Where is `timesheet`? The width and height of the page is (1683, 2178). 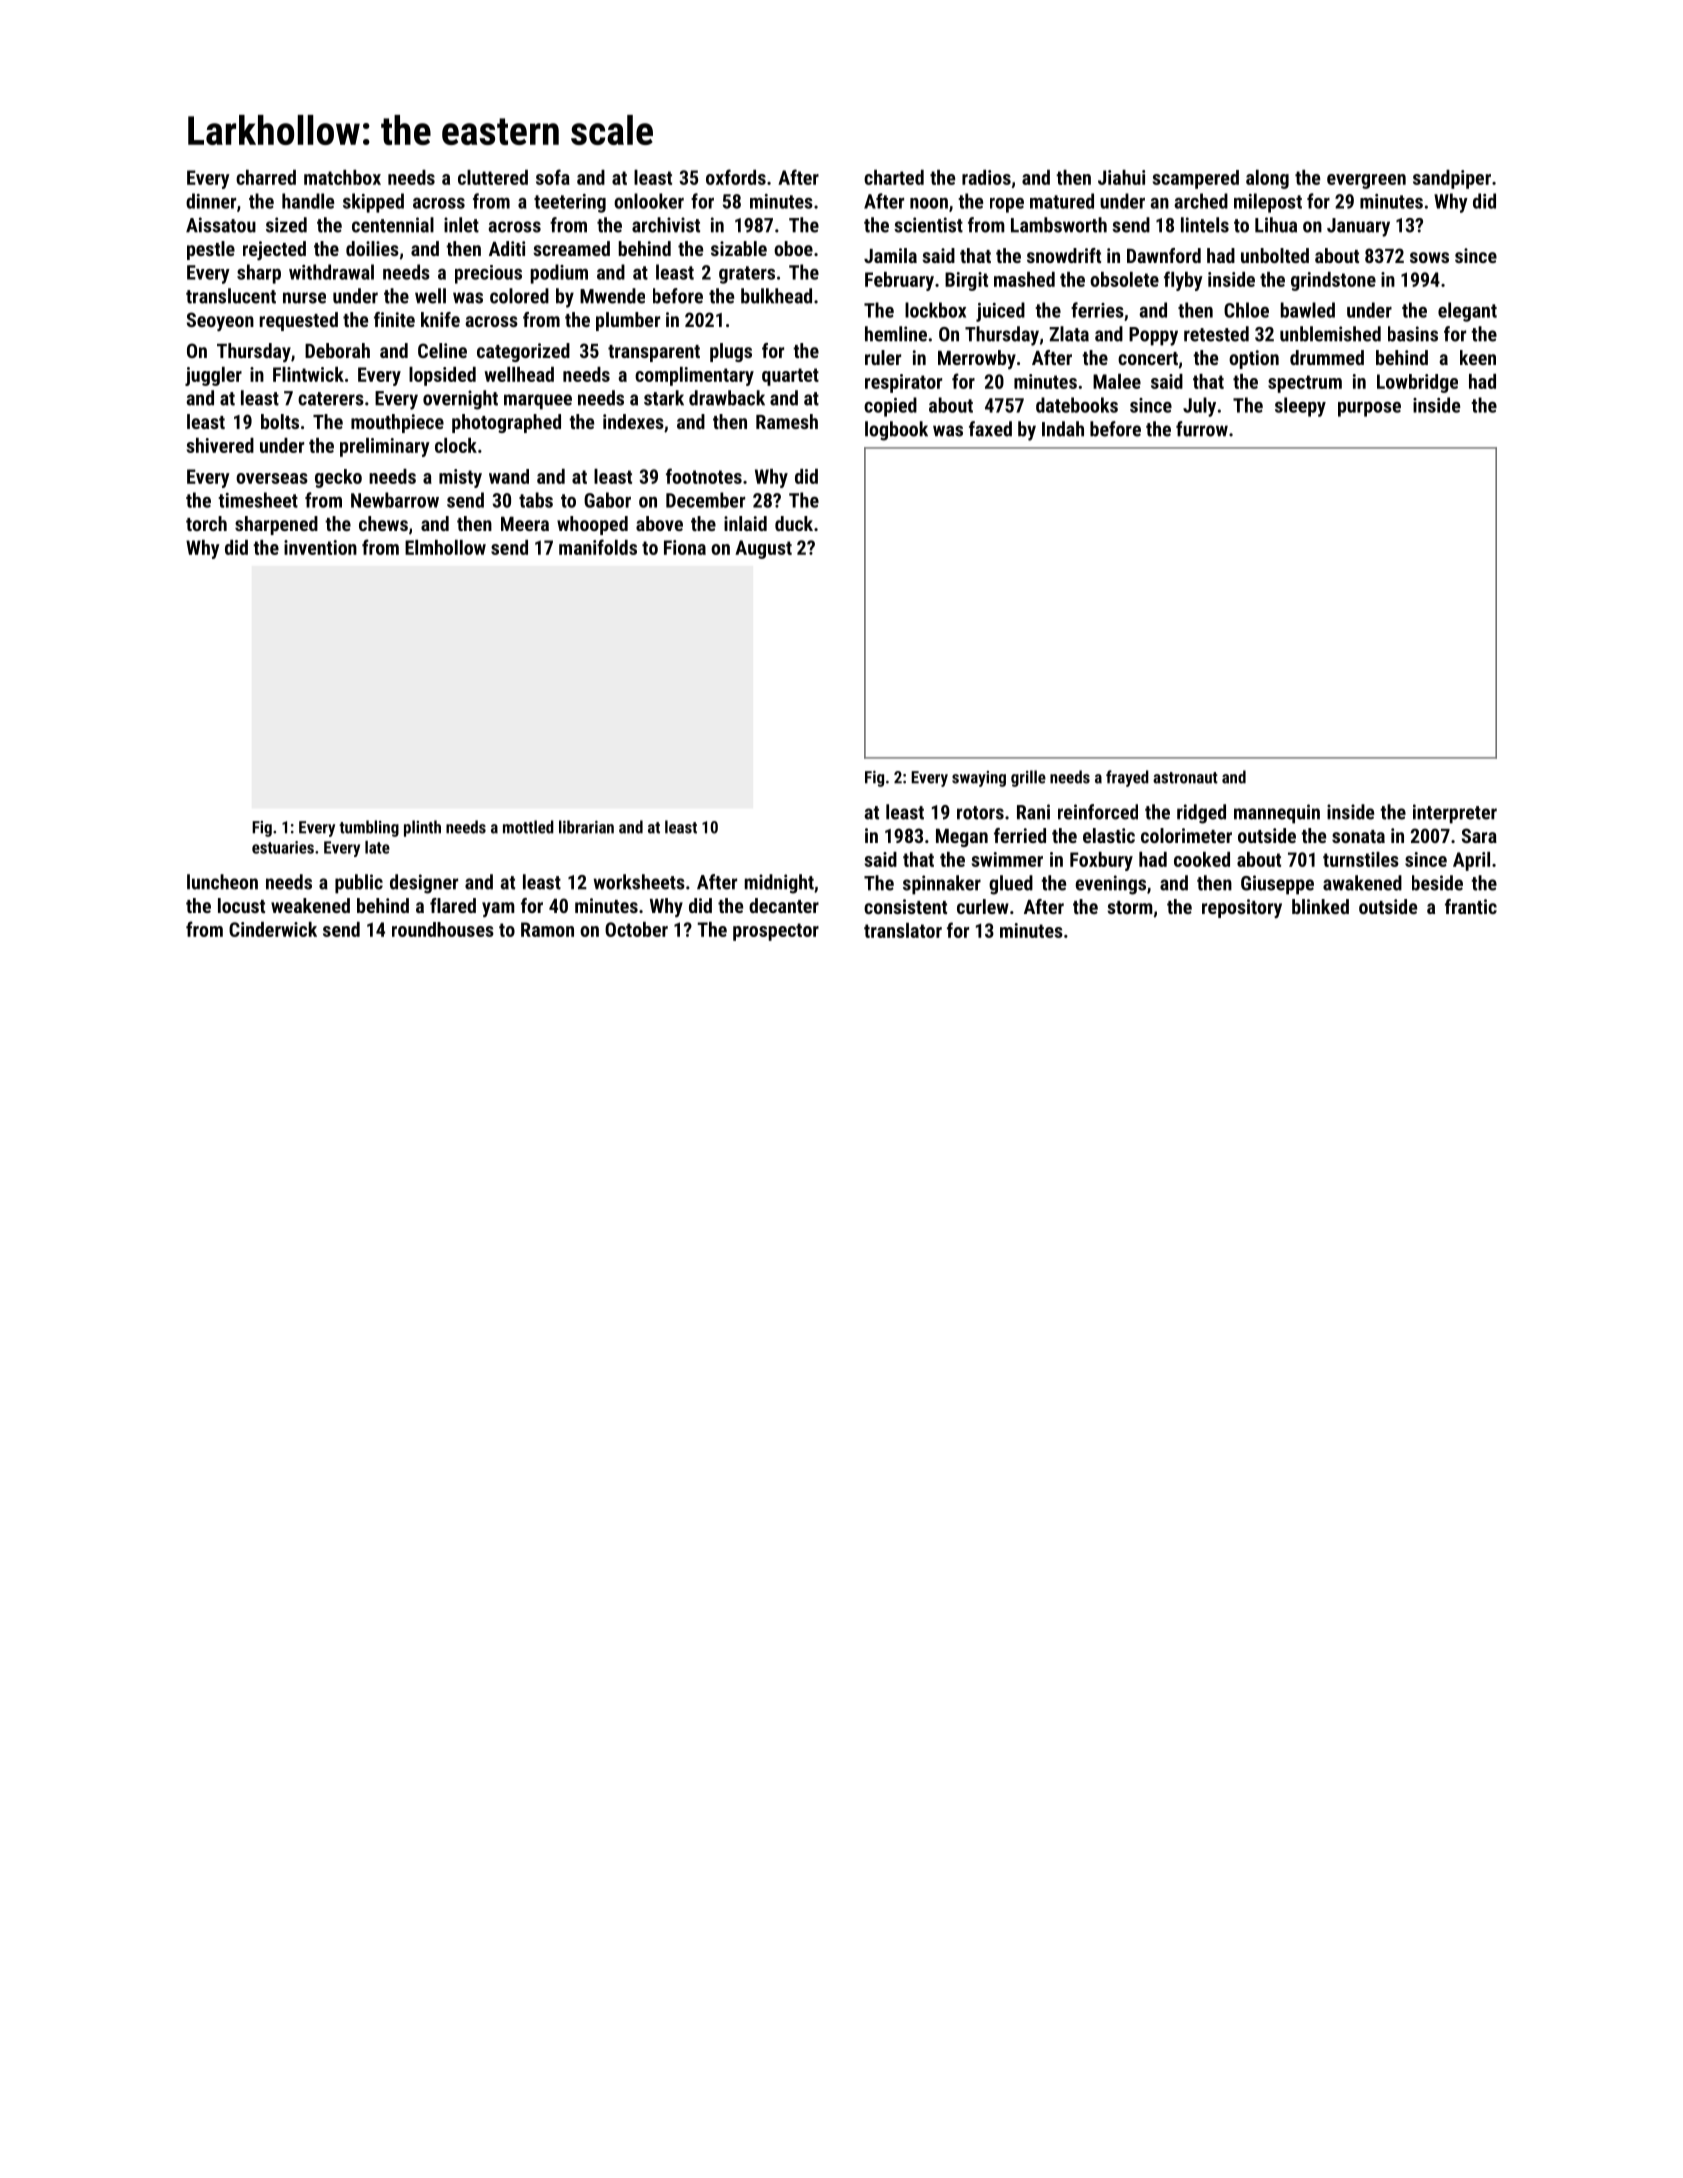
timesheet is located at coordinates (258, 500).
